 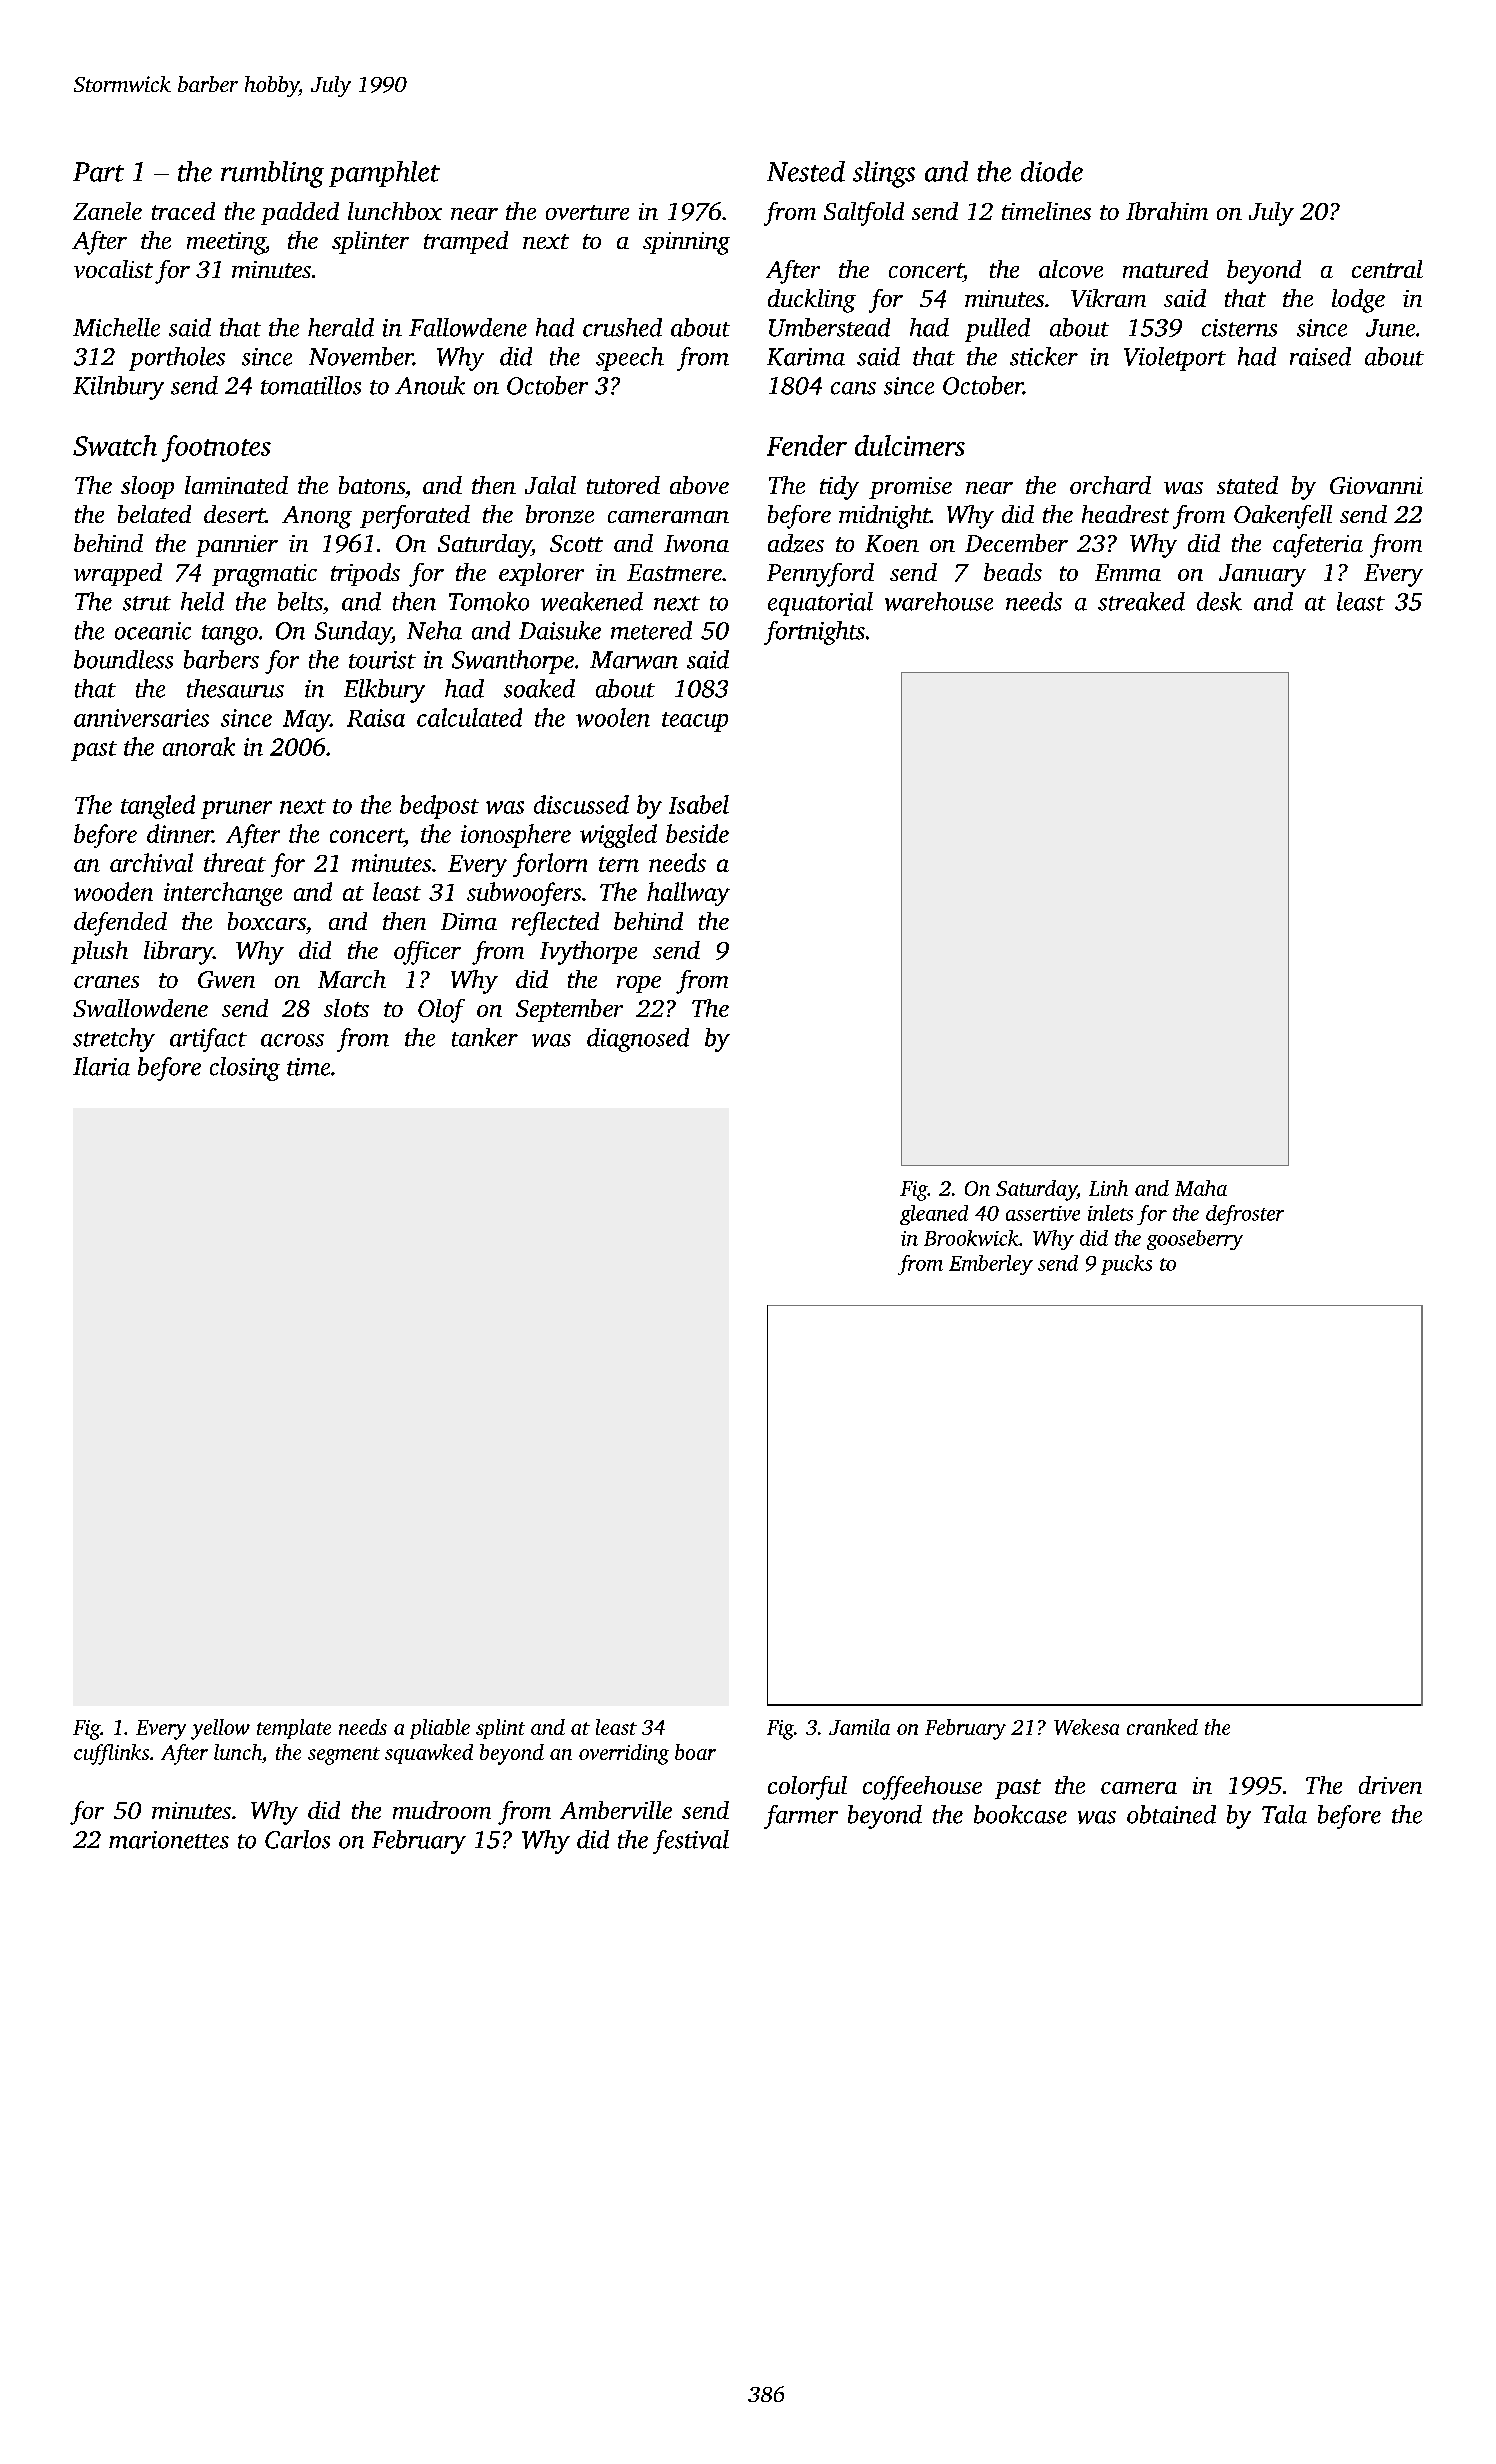 What do you see at coordinates (118, 574) in the screenshot?
I see `wrapped` at bounding box center [118, 574].
